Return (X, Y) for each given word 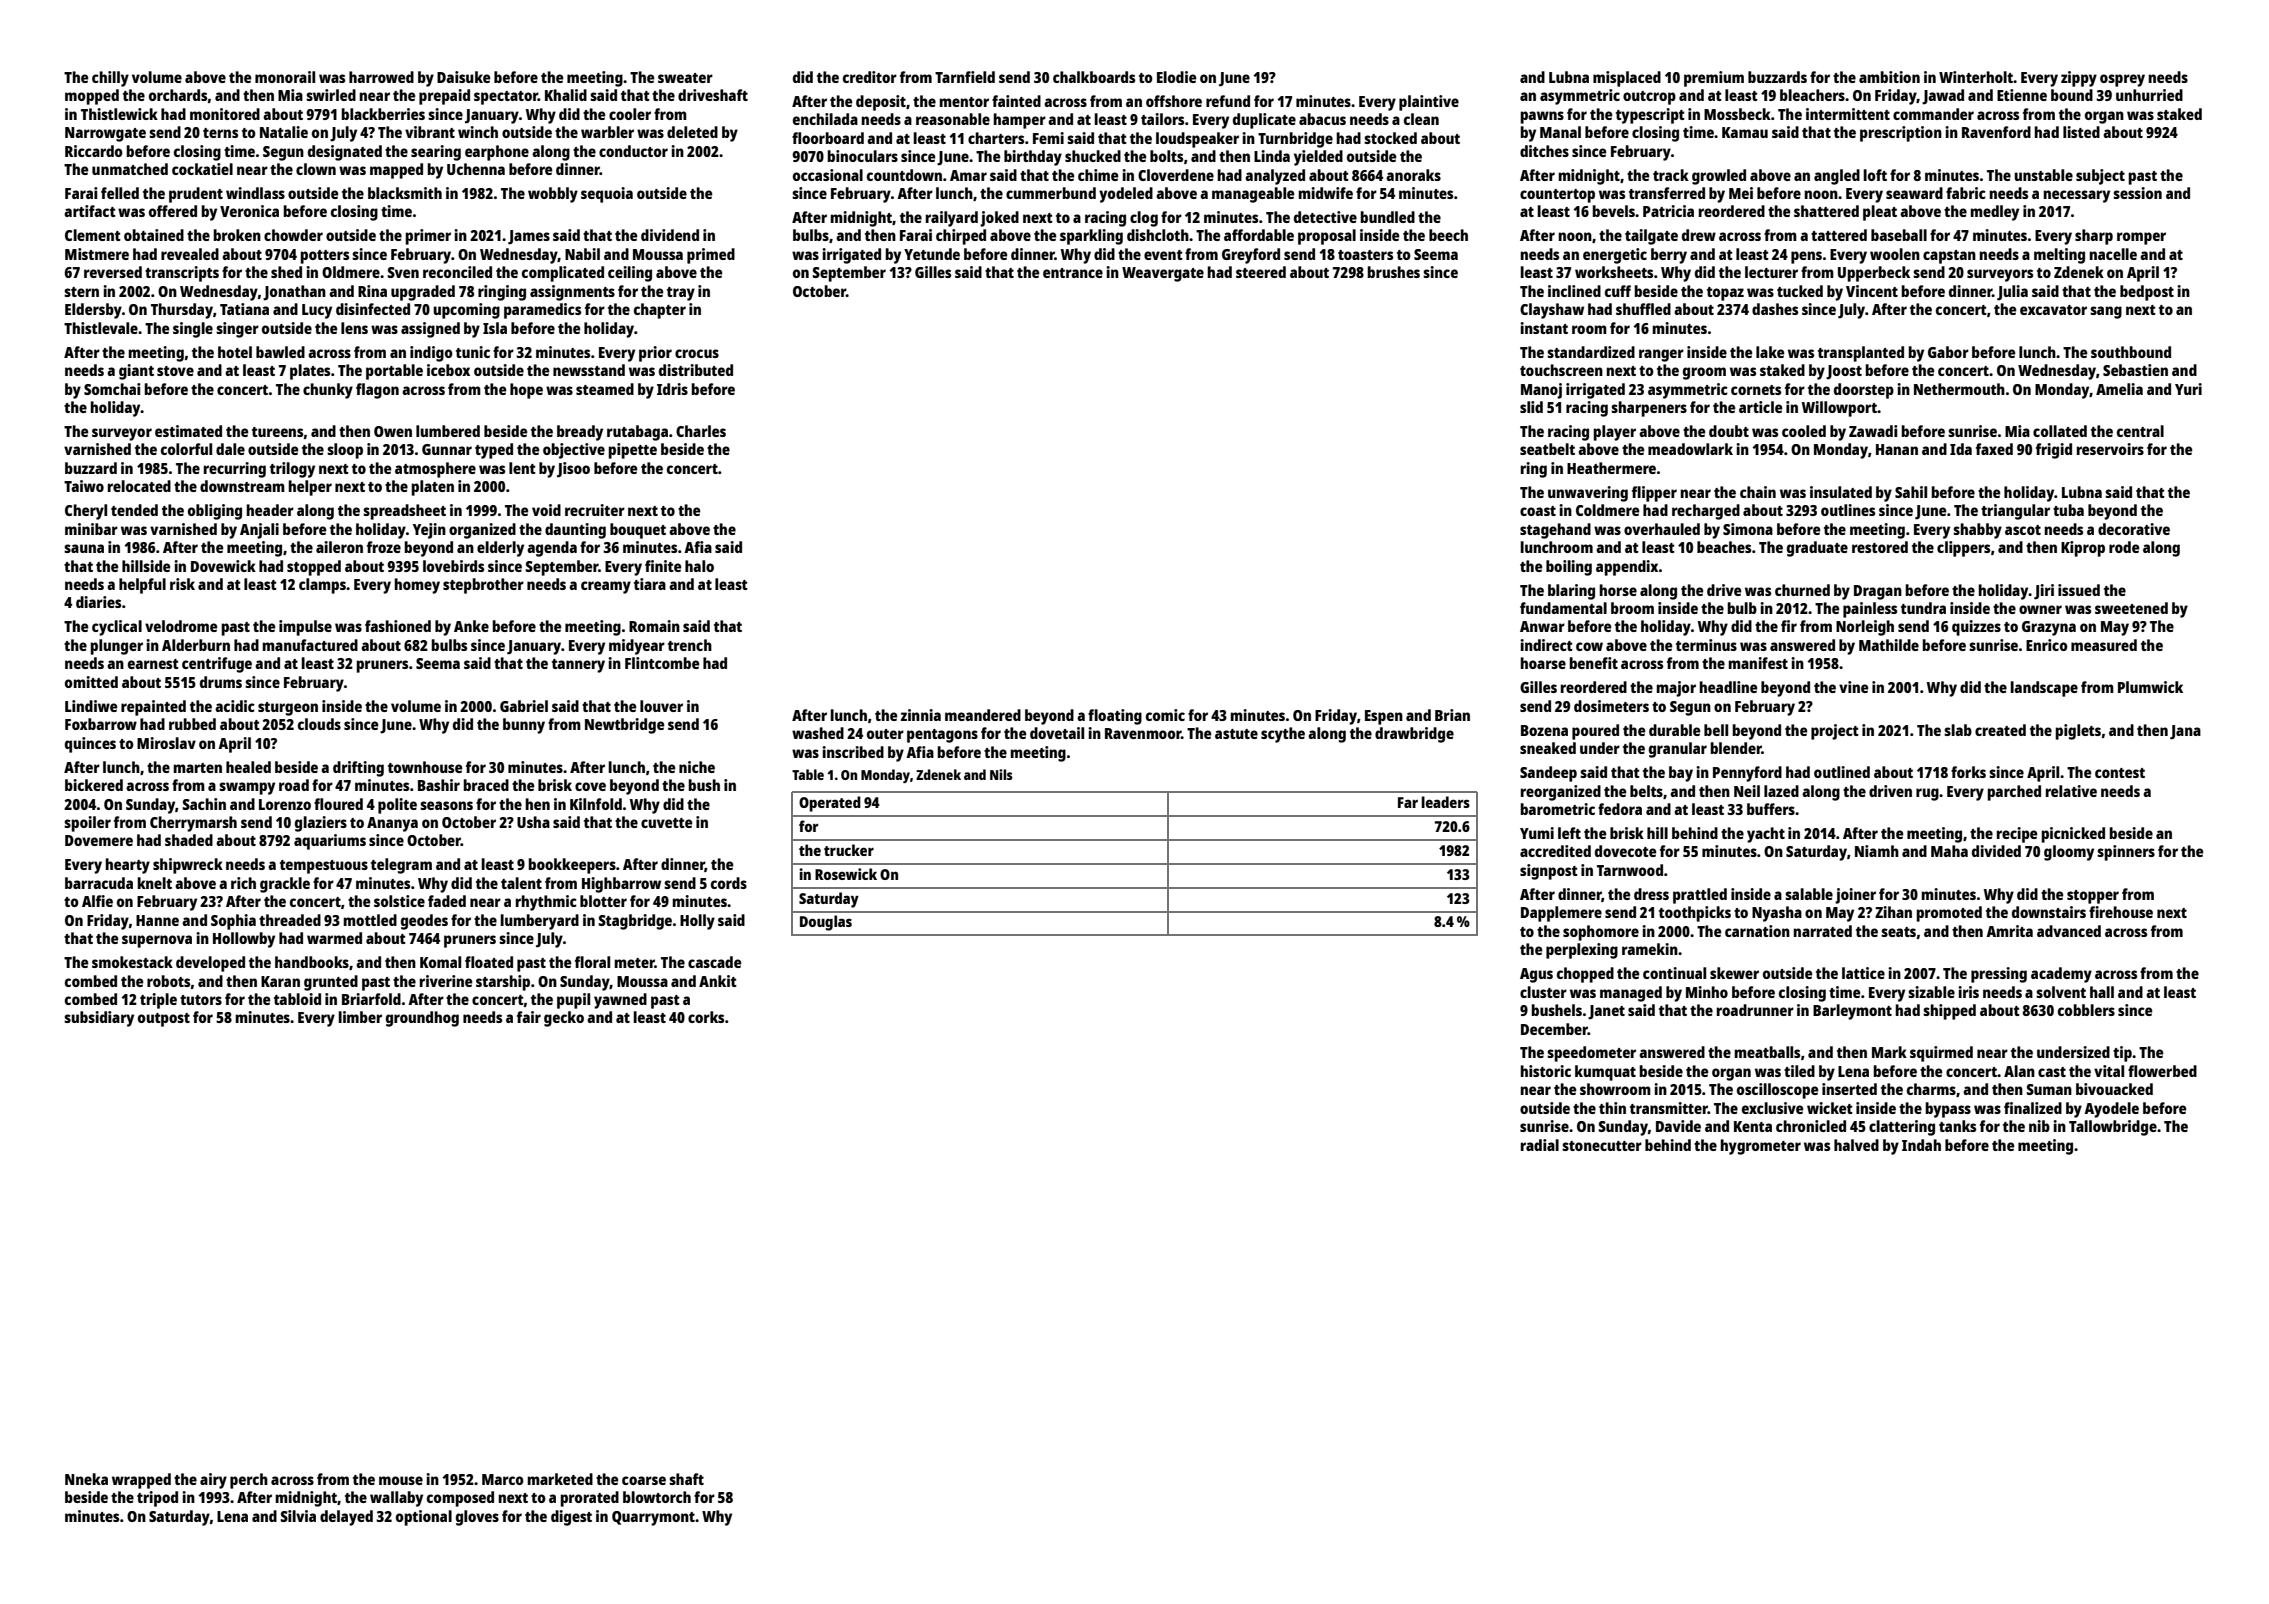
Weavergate (1163, 274)
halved (1856, 1145)
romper (2141, 238)
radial (1540, 1145)
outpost (164, 1020)
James (529, 237)
